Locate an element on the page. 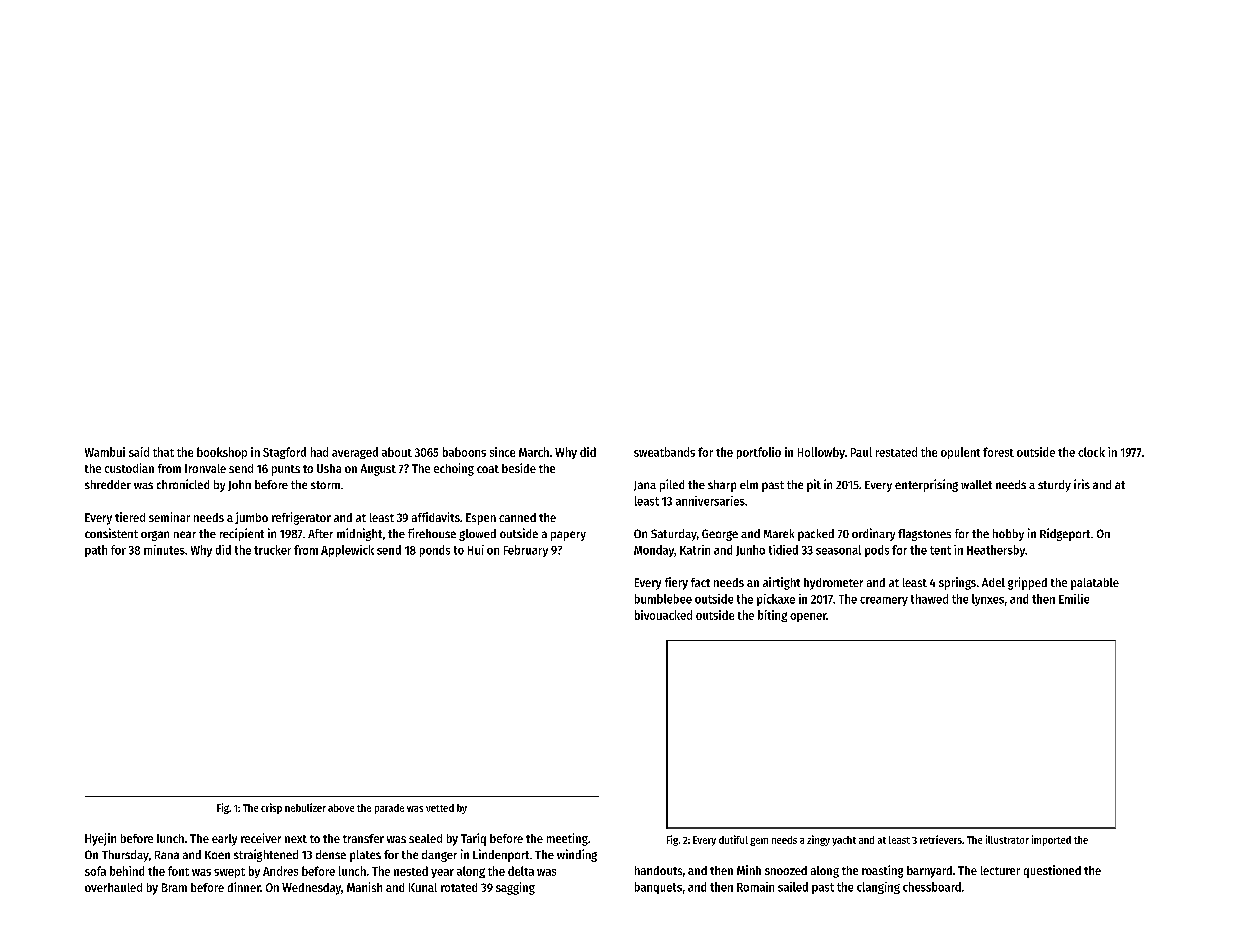 Image resolution: width=1233 pixels, height=952 pixels. above is located at coordinates (341, 808).
